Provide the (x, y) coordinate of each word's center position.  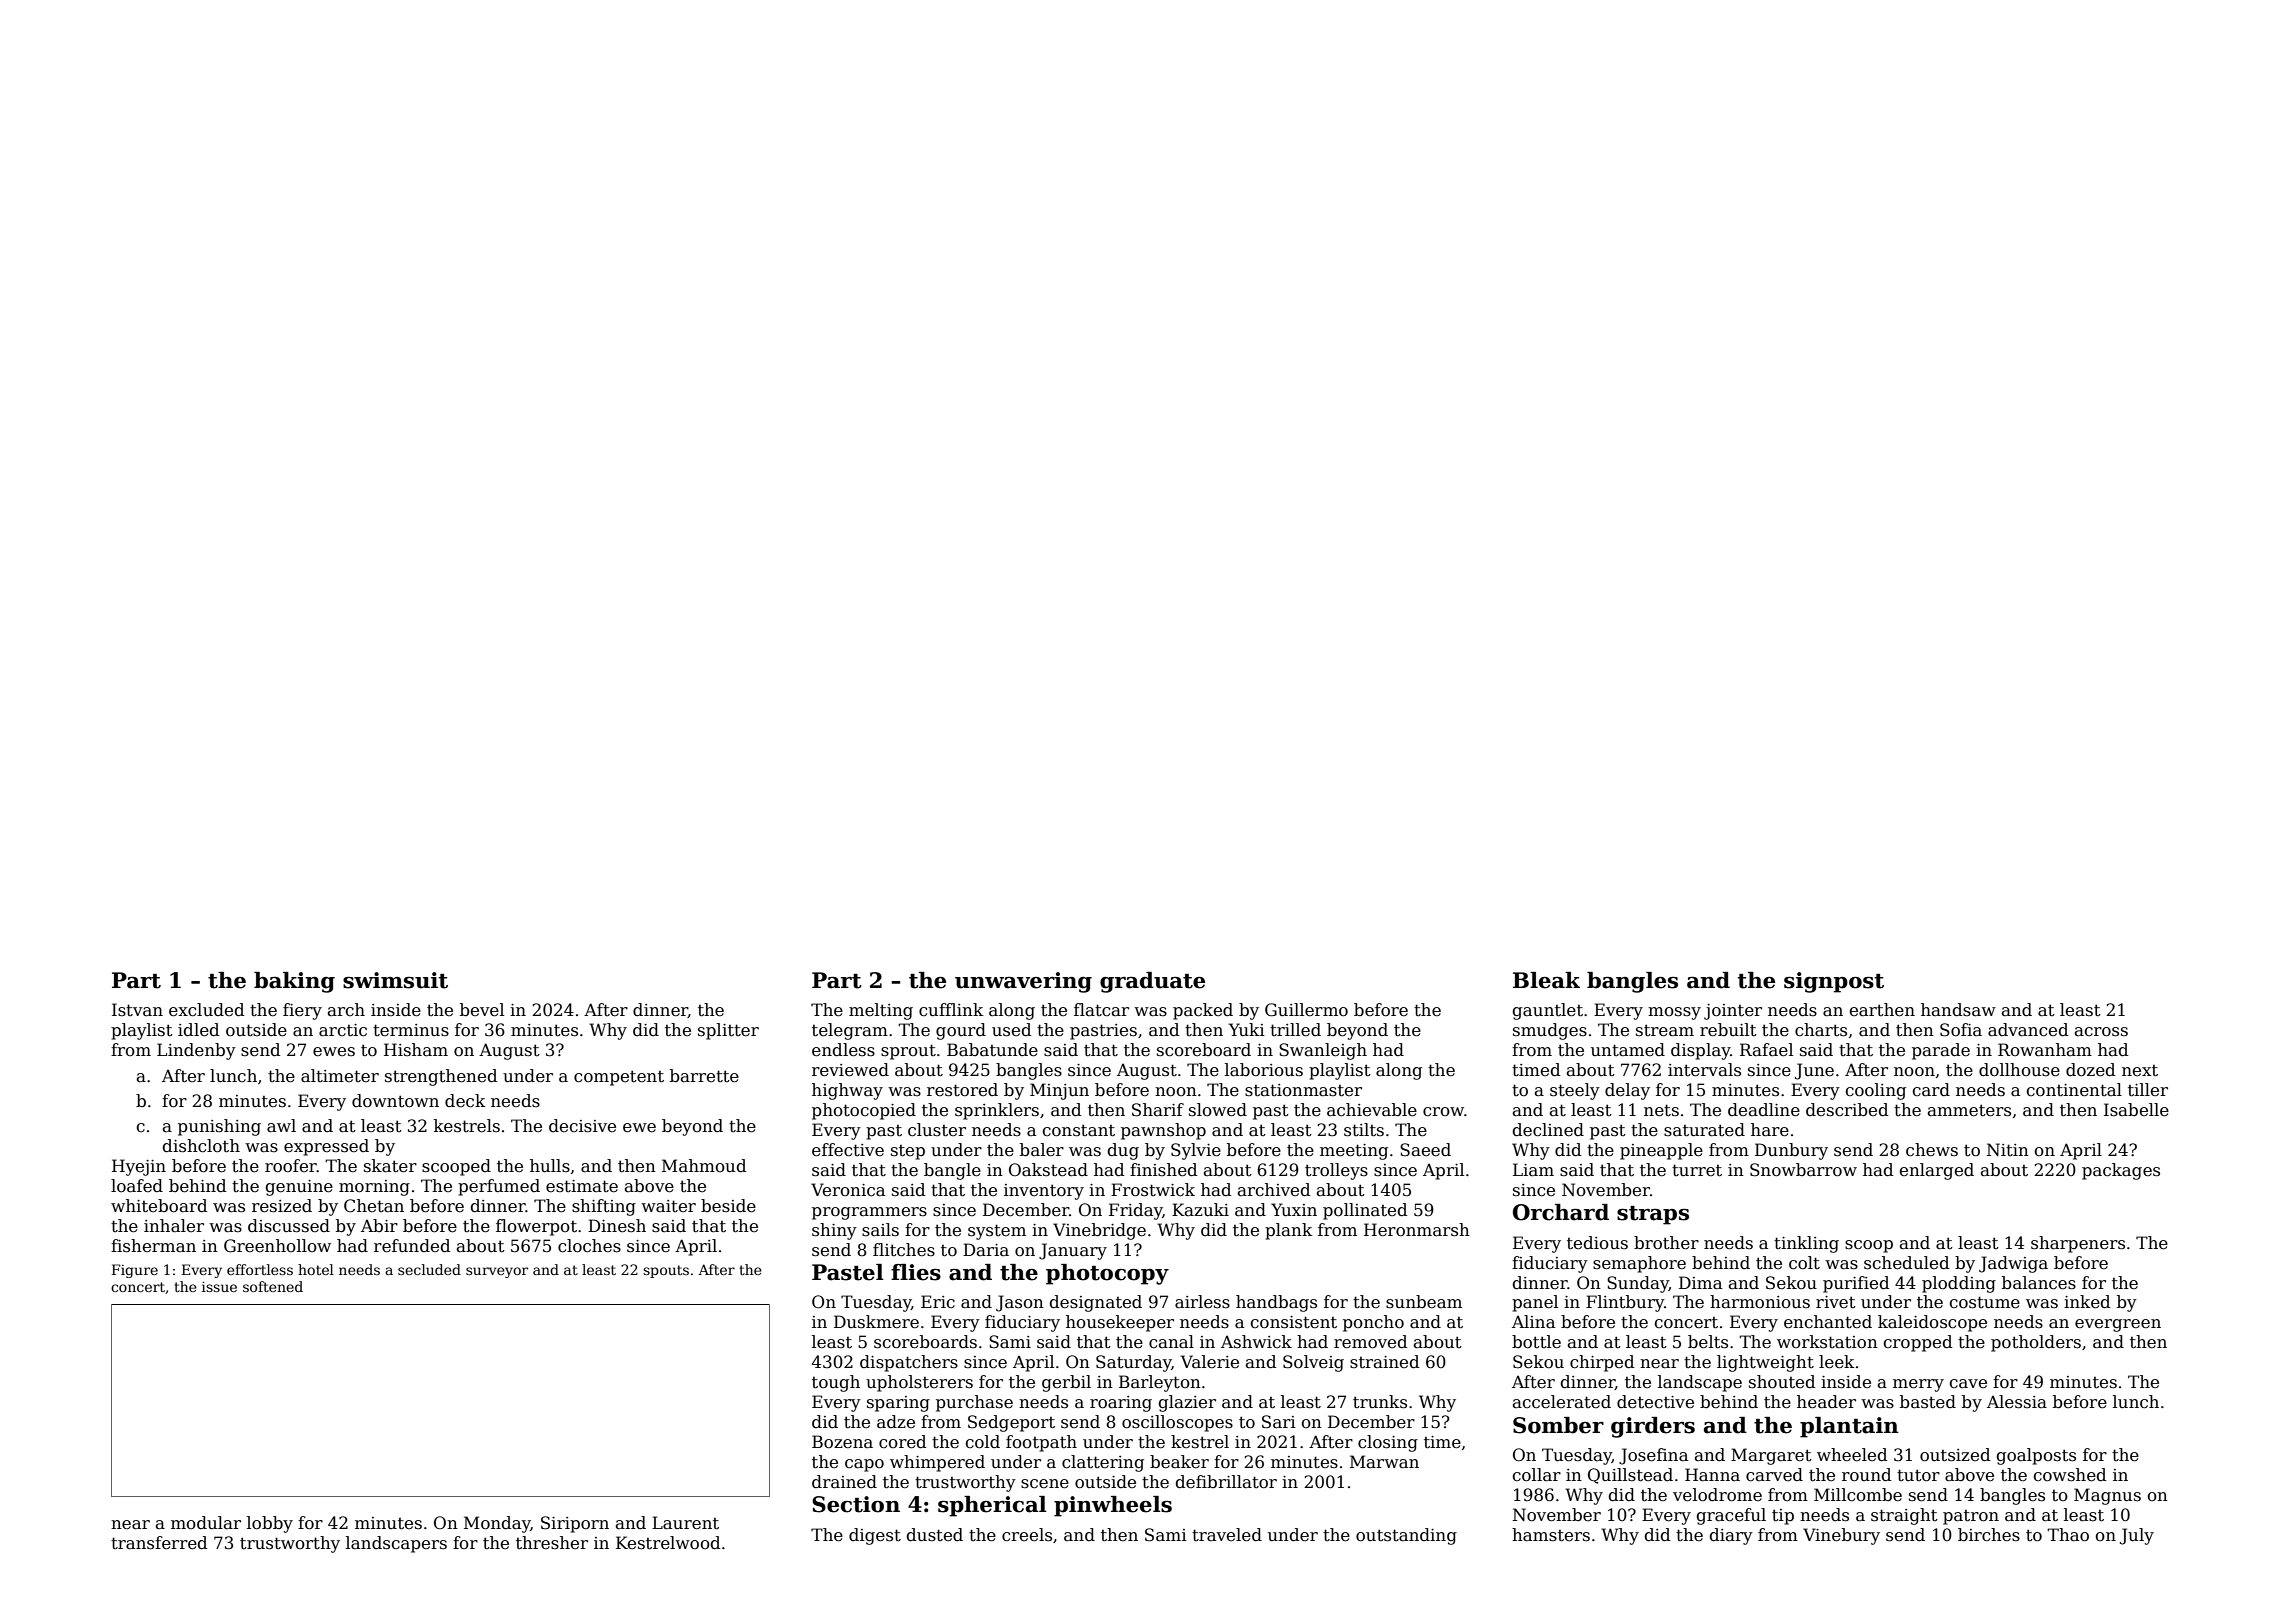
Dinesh (617, 1226)
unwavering (1023, 982)
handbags (1276, 1303)
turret (1697, 1170)
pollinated (1365, 1211)
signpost (1834, 982)
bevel (482, 1010)
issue (219, 1287)
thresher (552, 1543)
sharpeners (2078, 1244)
